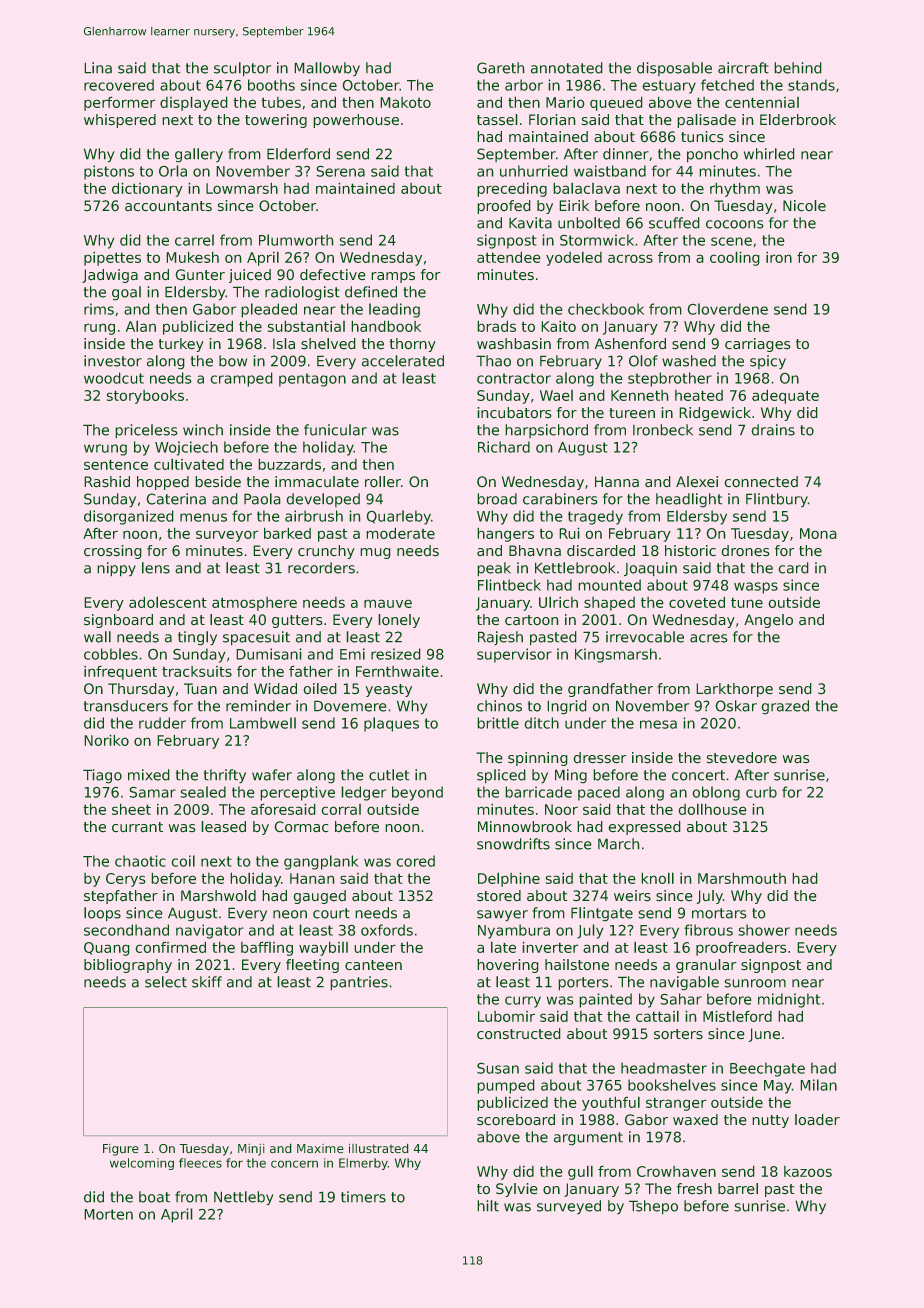 The width and height of the page is (924, 1308). What do you see at coordinates (267, 949) in the page?
I see `baffling` at bounding box center [267, 949].
